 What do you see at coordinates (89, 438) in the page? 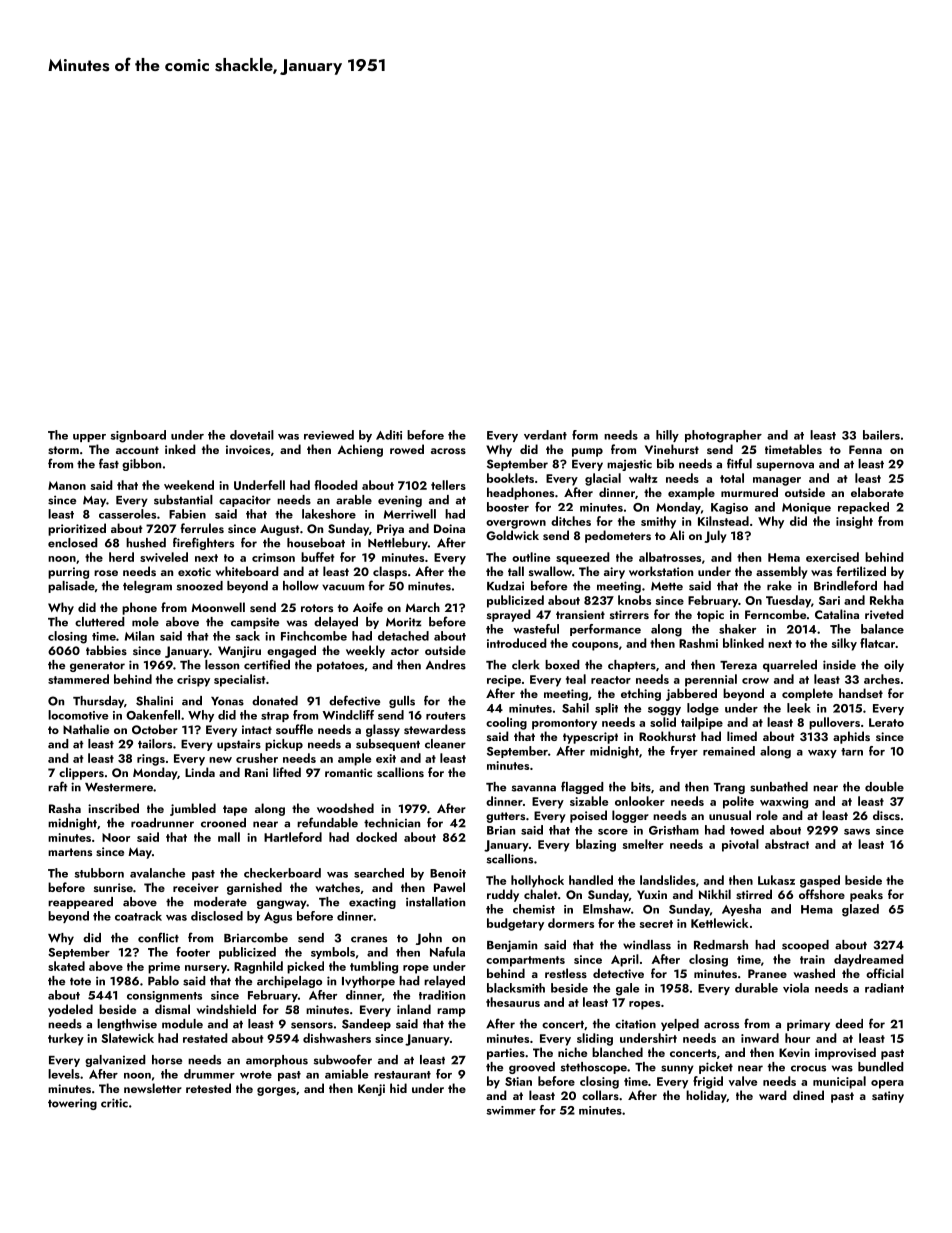
I see `upper` at bounding box center [89, 438].
